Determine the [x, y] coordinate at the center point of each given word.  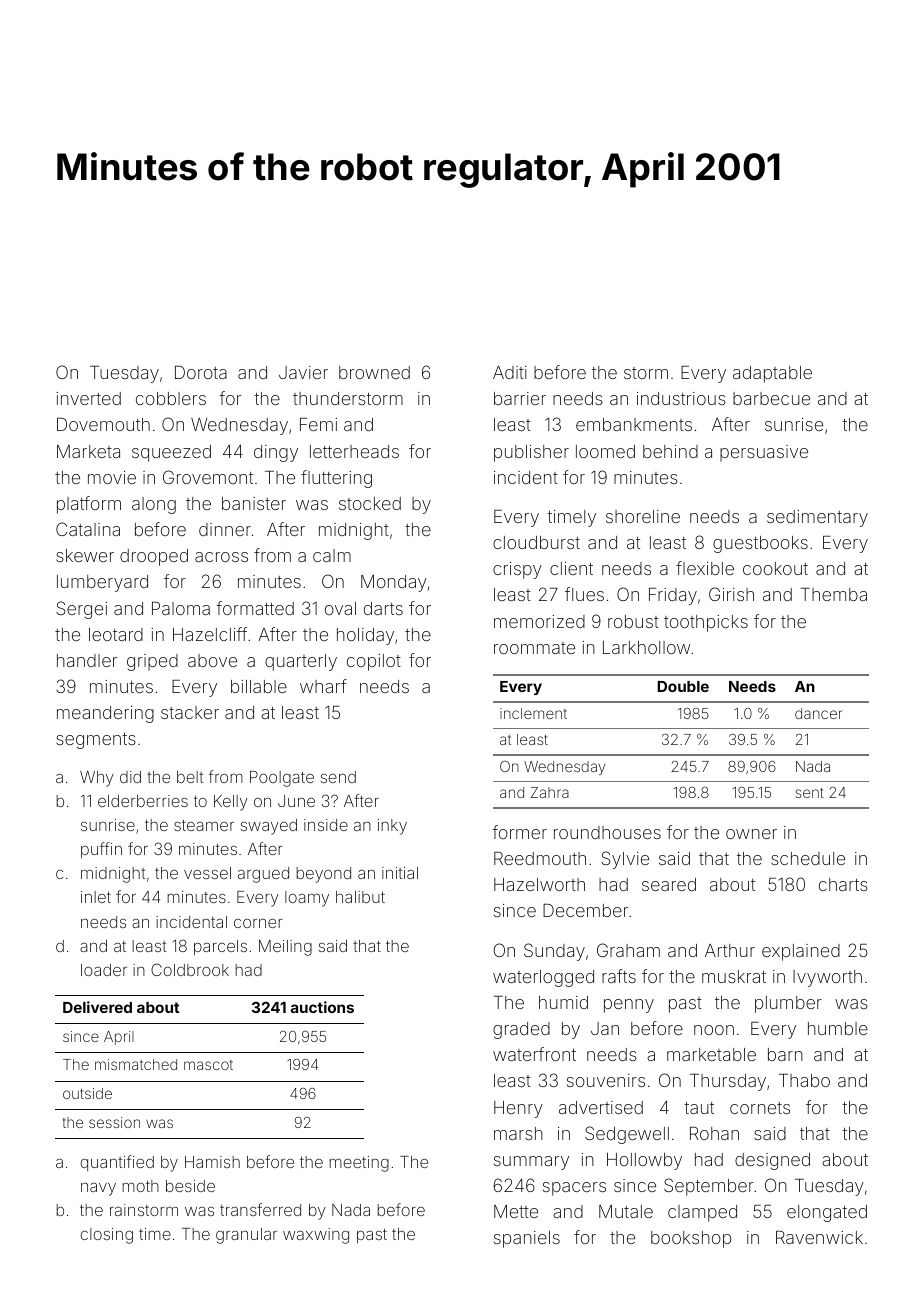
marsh [518, 1133]
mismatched [136, 1064]
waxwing [316, 1236]
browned [374, 372]
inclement [533, 713]
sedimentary [817, 518]
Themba [833, 594]
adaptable [772, 374]
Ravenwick [819, 1237]
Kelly [231, 803]
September [709, 1187]
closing [106, 1236]
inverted [88, 398]
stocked [370, 503]
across [221, 557]
